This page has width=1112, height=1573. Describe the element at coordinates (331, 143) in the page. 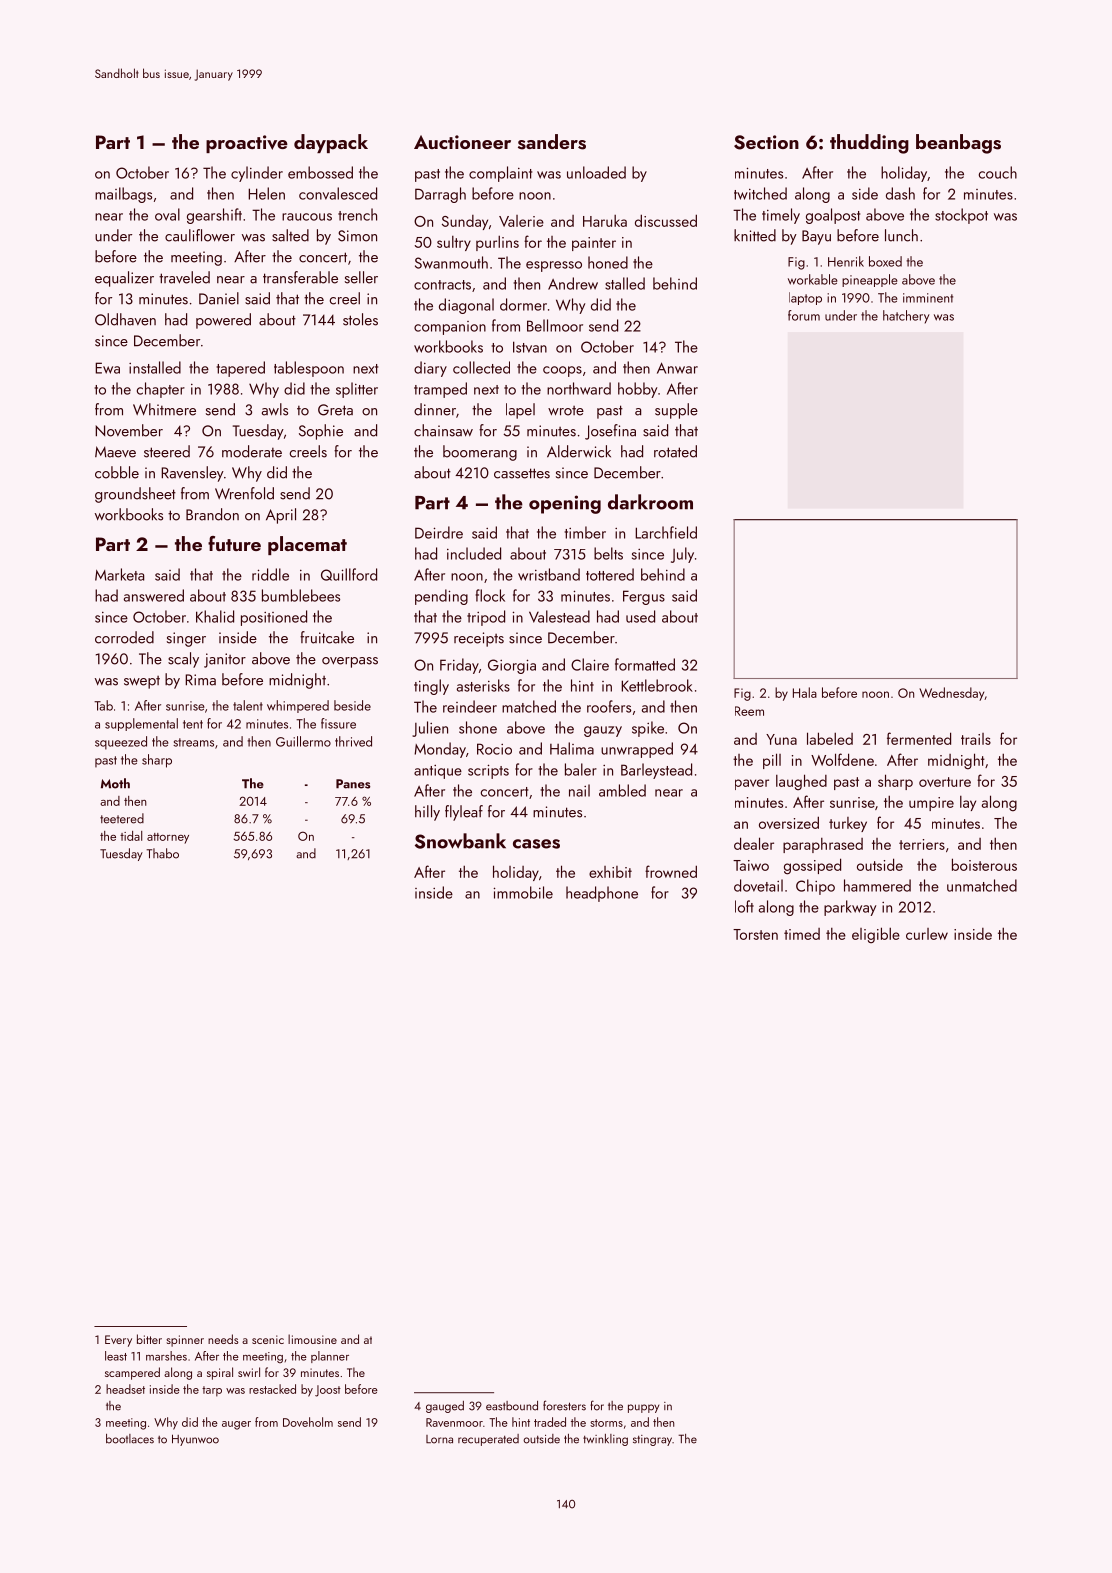

I see `daypack` at that location.
